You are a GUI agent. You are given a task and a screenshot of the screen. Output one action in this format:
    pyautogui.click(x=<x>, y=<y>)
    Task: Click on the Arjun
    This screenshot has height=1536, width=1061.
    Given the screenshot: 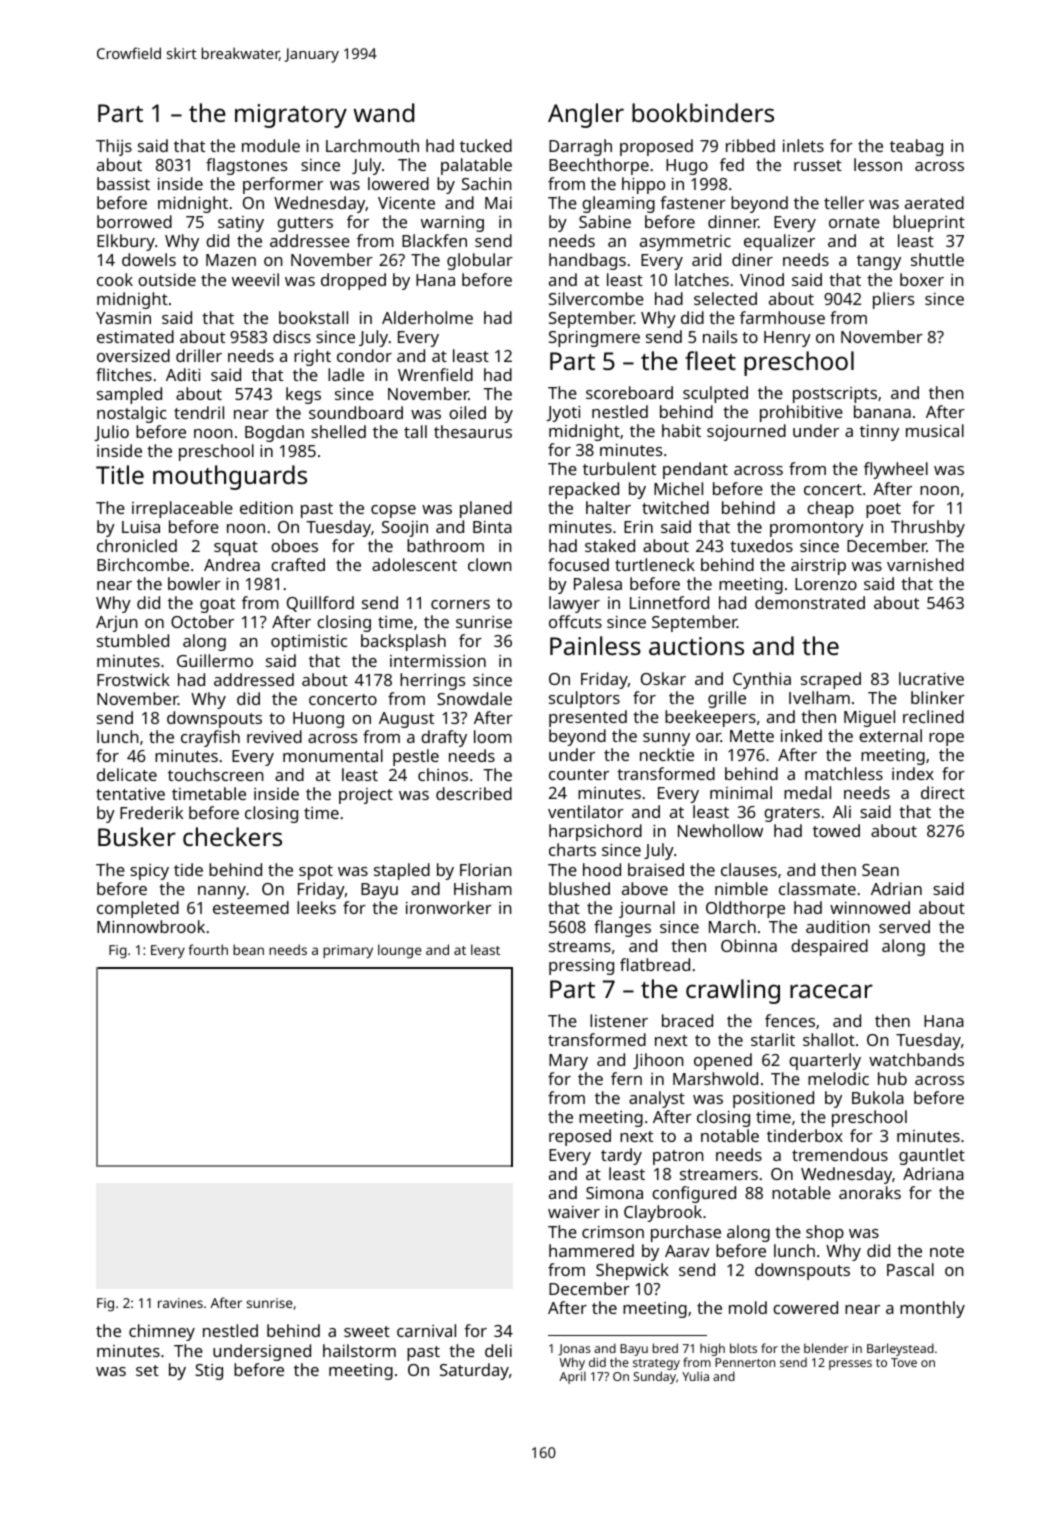 What is the action you would take?
    pyautogui.click(x=117, y=624)
